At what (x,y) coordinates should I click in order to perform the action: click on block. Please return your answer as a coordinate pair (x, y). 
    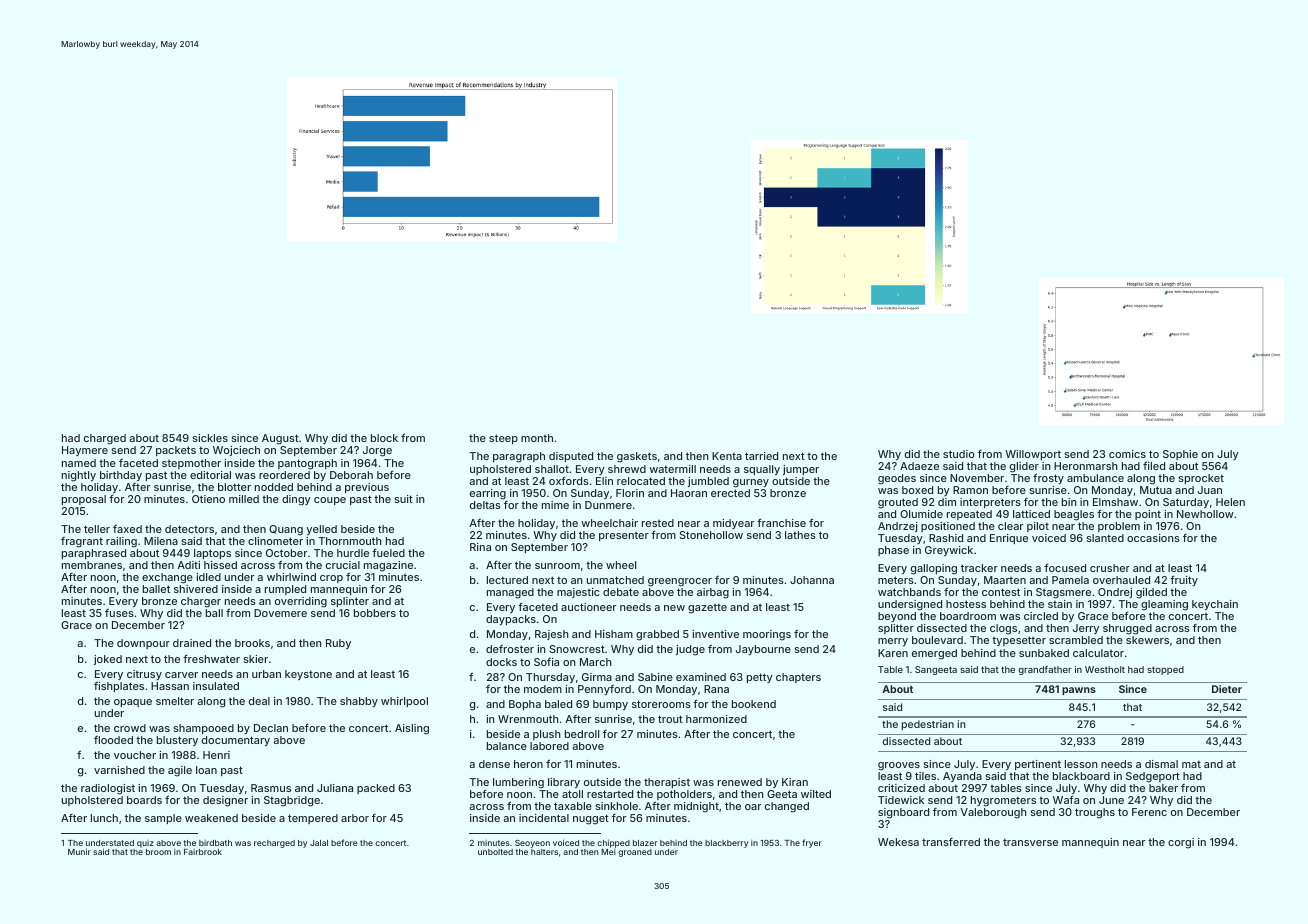
    Looking at the image, I should click on (384, 438).
